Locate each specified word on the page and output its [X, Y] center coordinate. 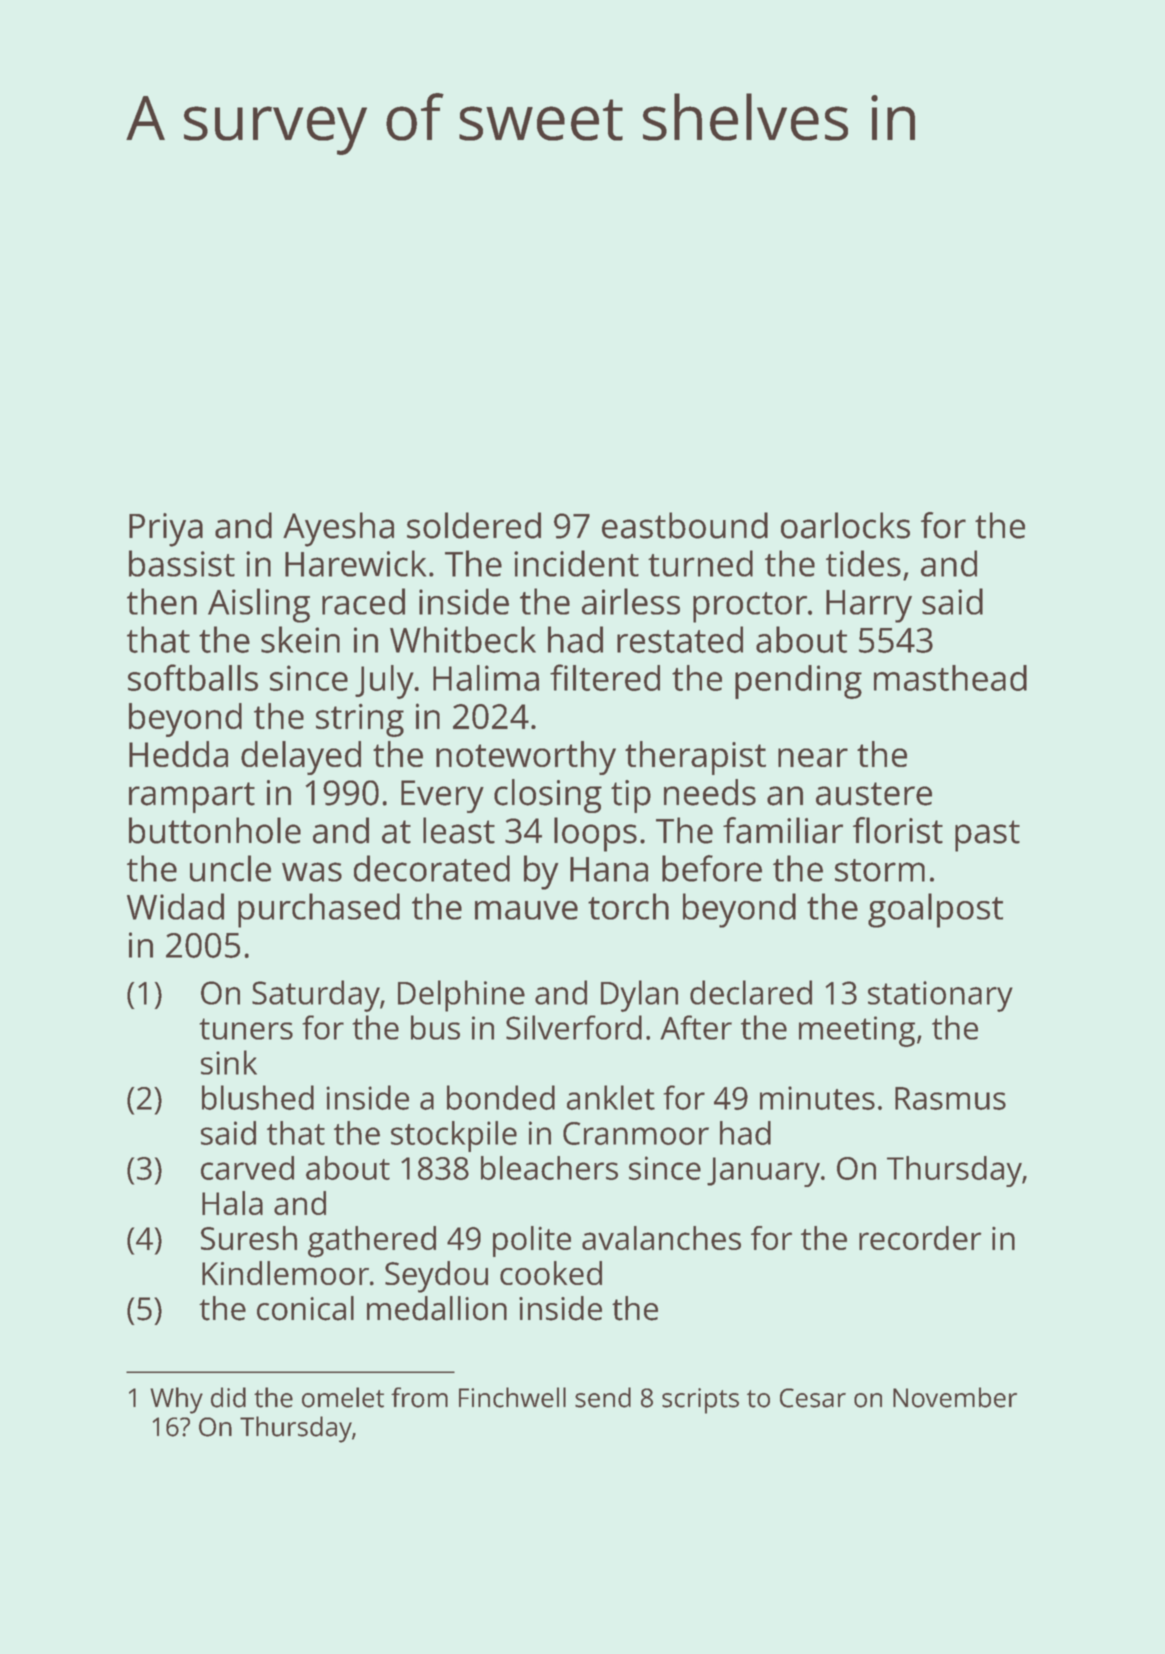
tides [863, 563]
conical [305, 1308]
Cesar [813, 1398]
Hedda [178, 754]
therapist [695, 758]
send [603, 1397]
